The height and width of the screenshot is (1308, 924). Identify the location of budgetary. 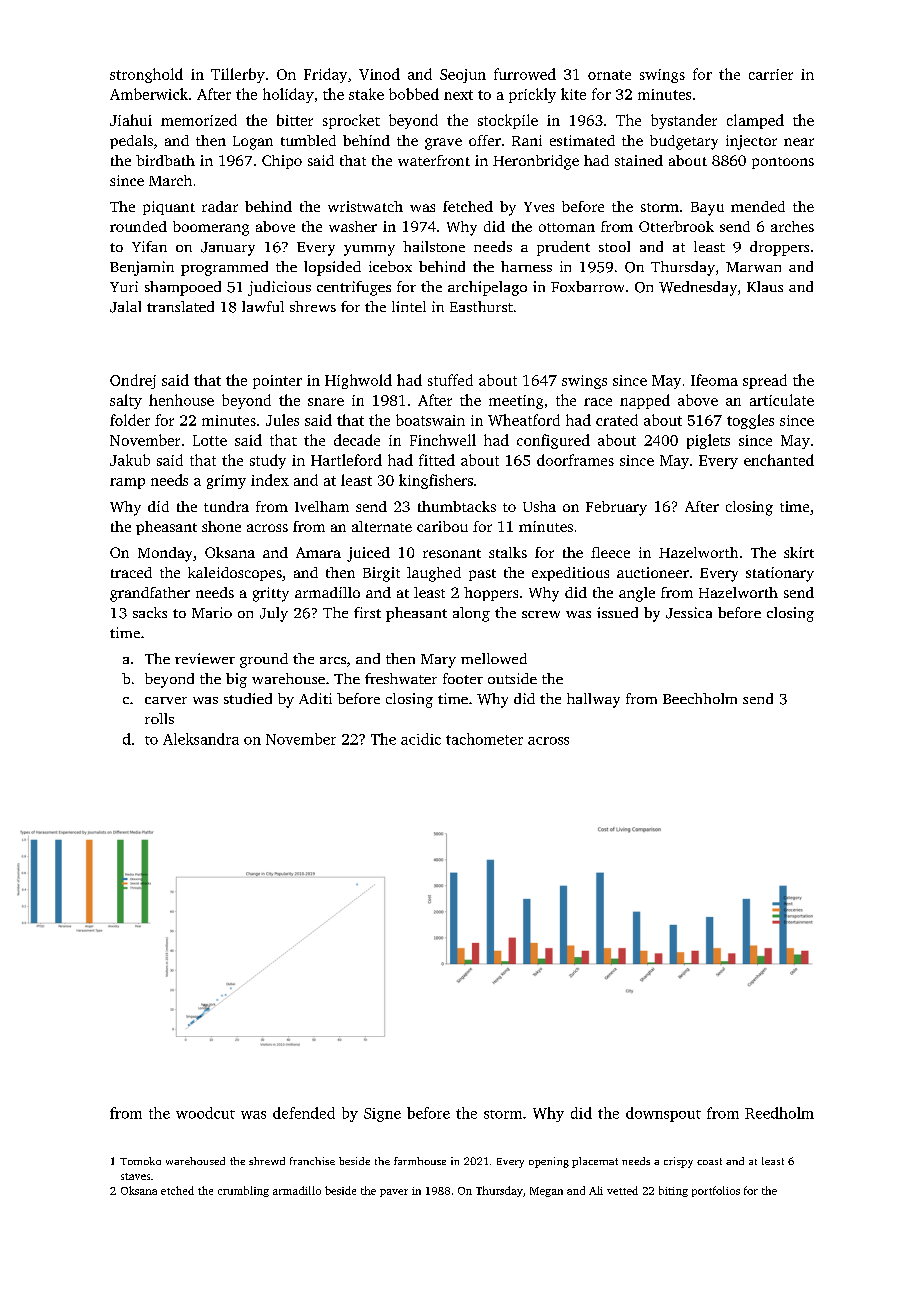
(684, 142).
